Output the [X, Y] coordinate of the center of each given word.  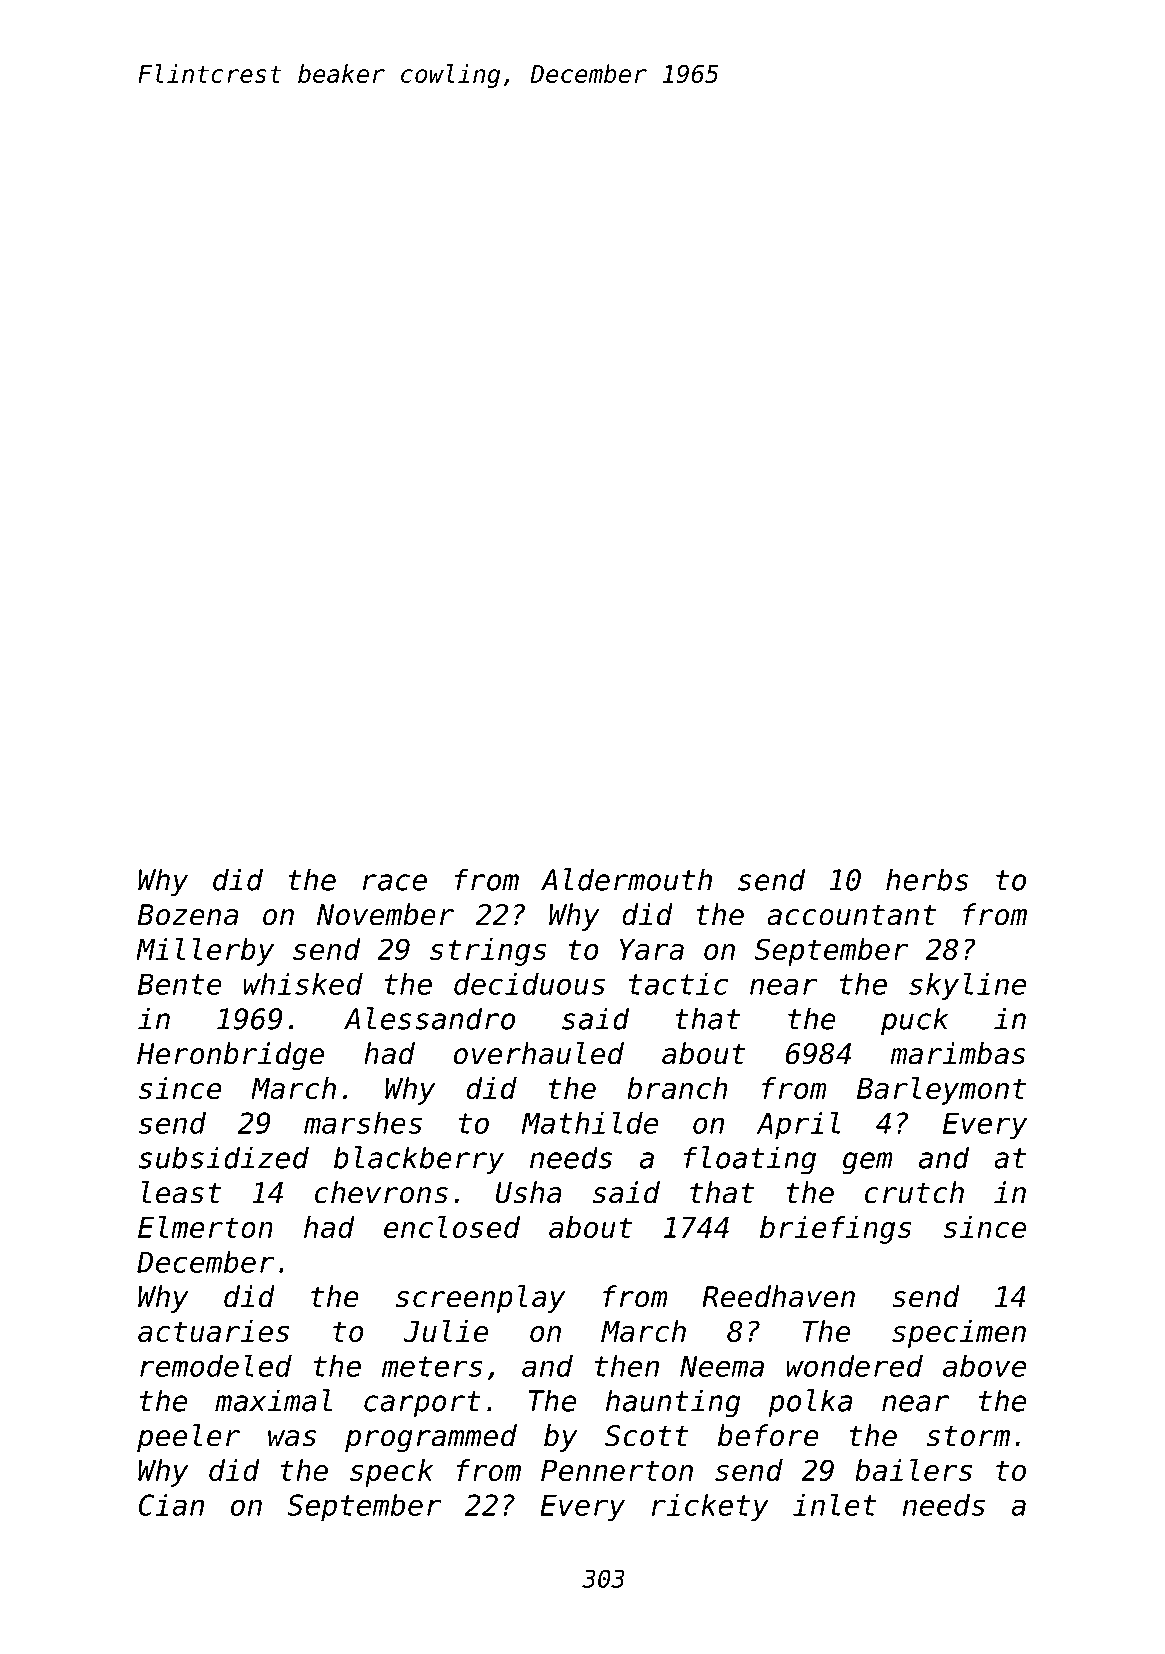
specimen [959, 1334]
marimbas [958, 1053]
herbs [927, 879]
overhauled [539, 1053]
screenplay [480, 1299]
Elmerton [205, 1227]
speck [391, 1473]
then [627, 1366]
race [395, 882]
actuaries [213, 1331]
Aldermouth [626, 879]
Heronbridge [230, 1056]
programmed [431, 1438]
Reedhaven [778, 1296]
